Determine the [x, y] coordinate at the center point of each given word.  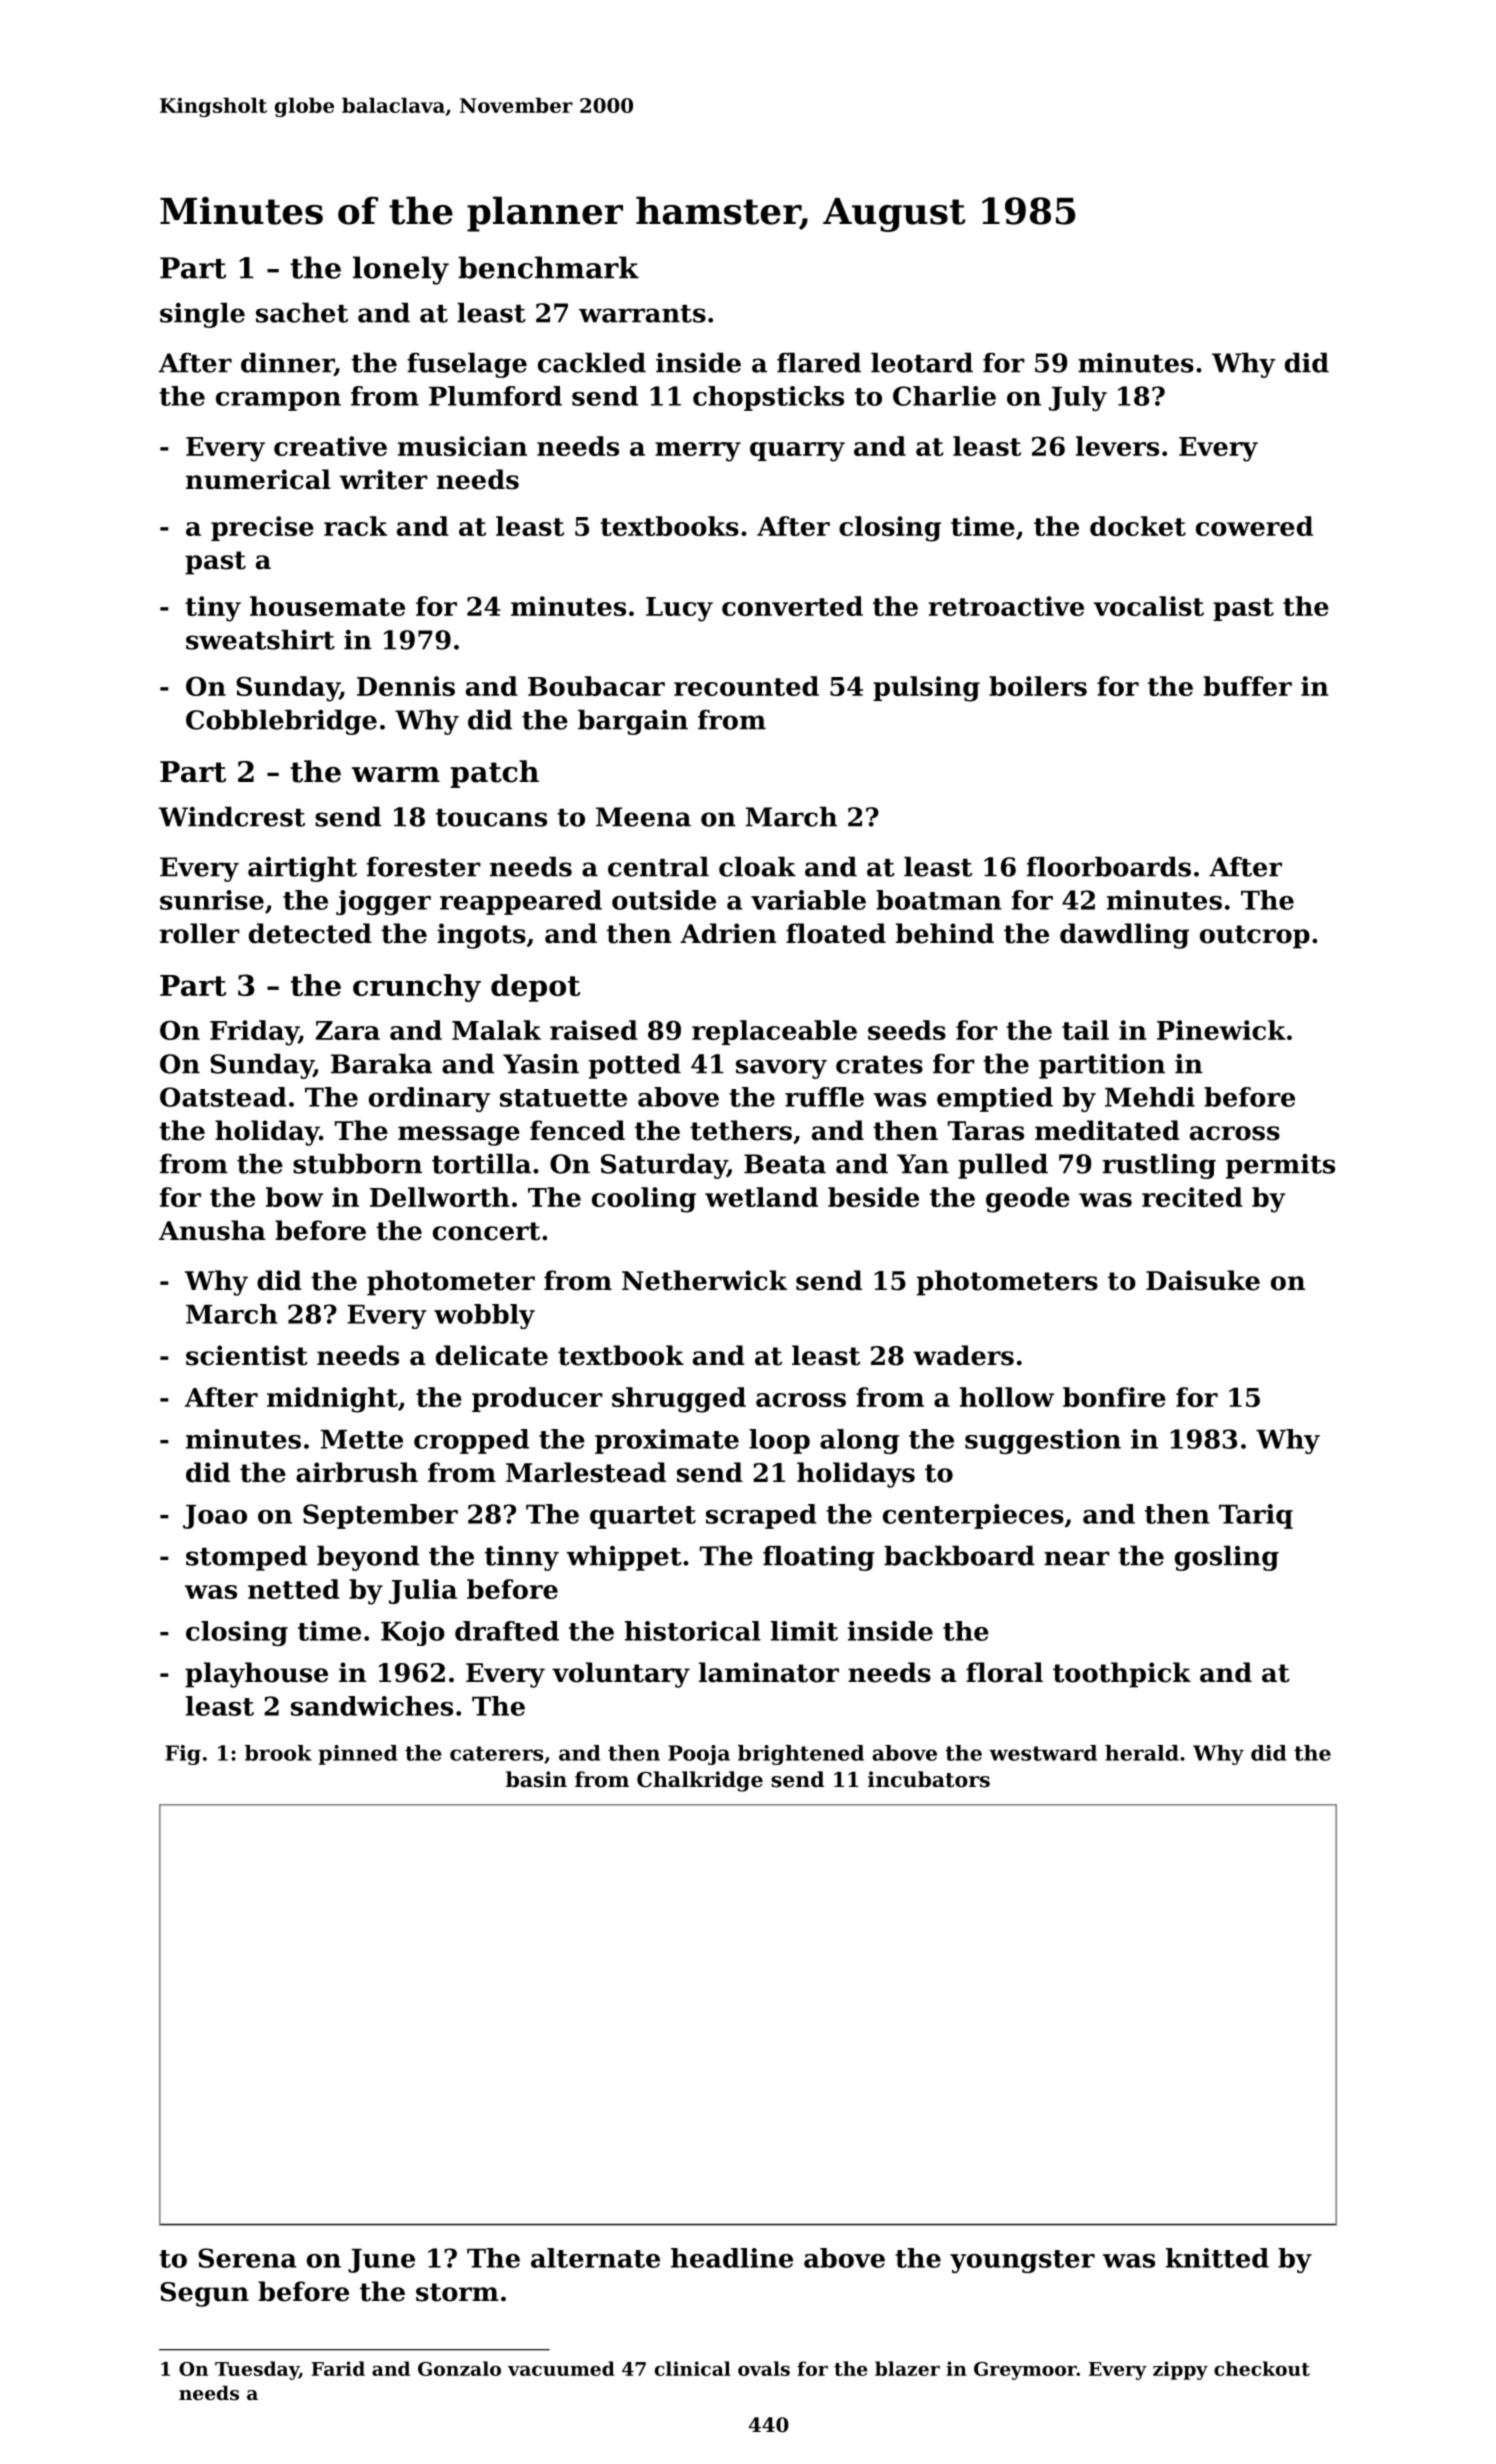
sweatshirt [260, 639]
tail [1085, 1030]
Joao [215, 1517]
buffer [1247, 686]
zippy [1180, 2370]
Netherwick [704, 1280]
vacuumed [561, 2368]
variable [808, 900]
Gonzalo [459, 2368]
